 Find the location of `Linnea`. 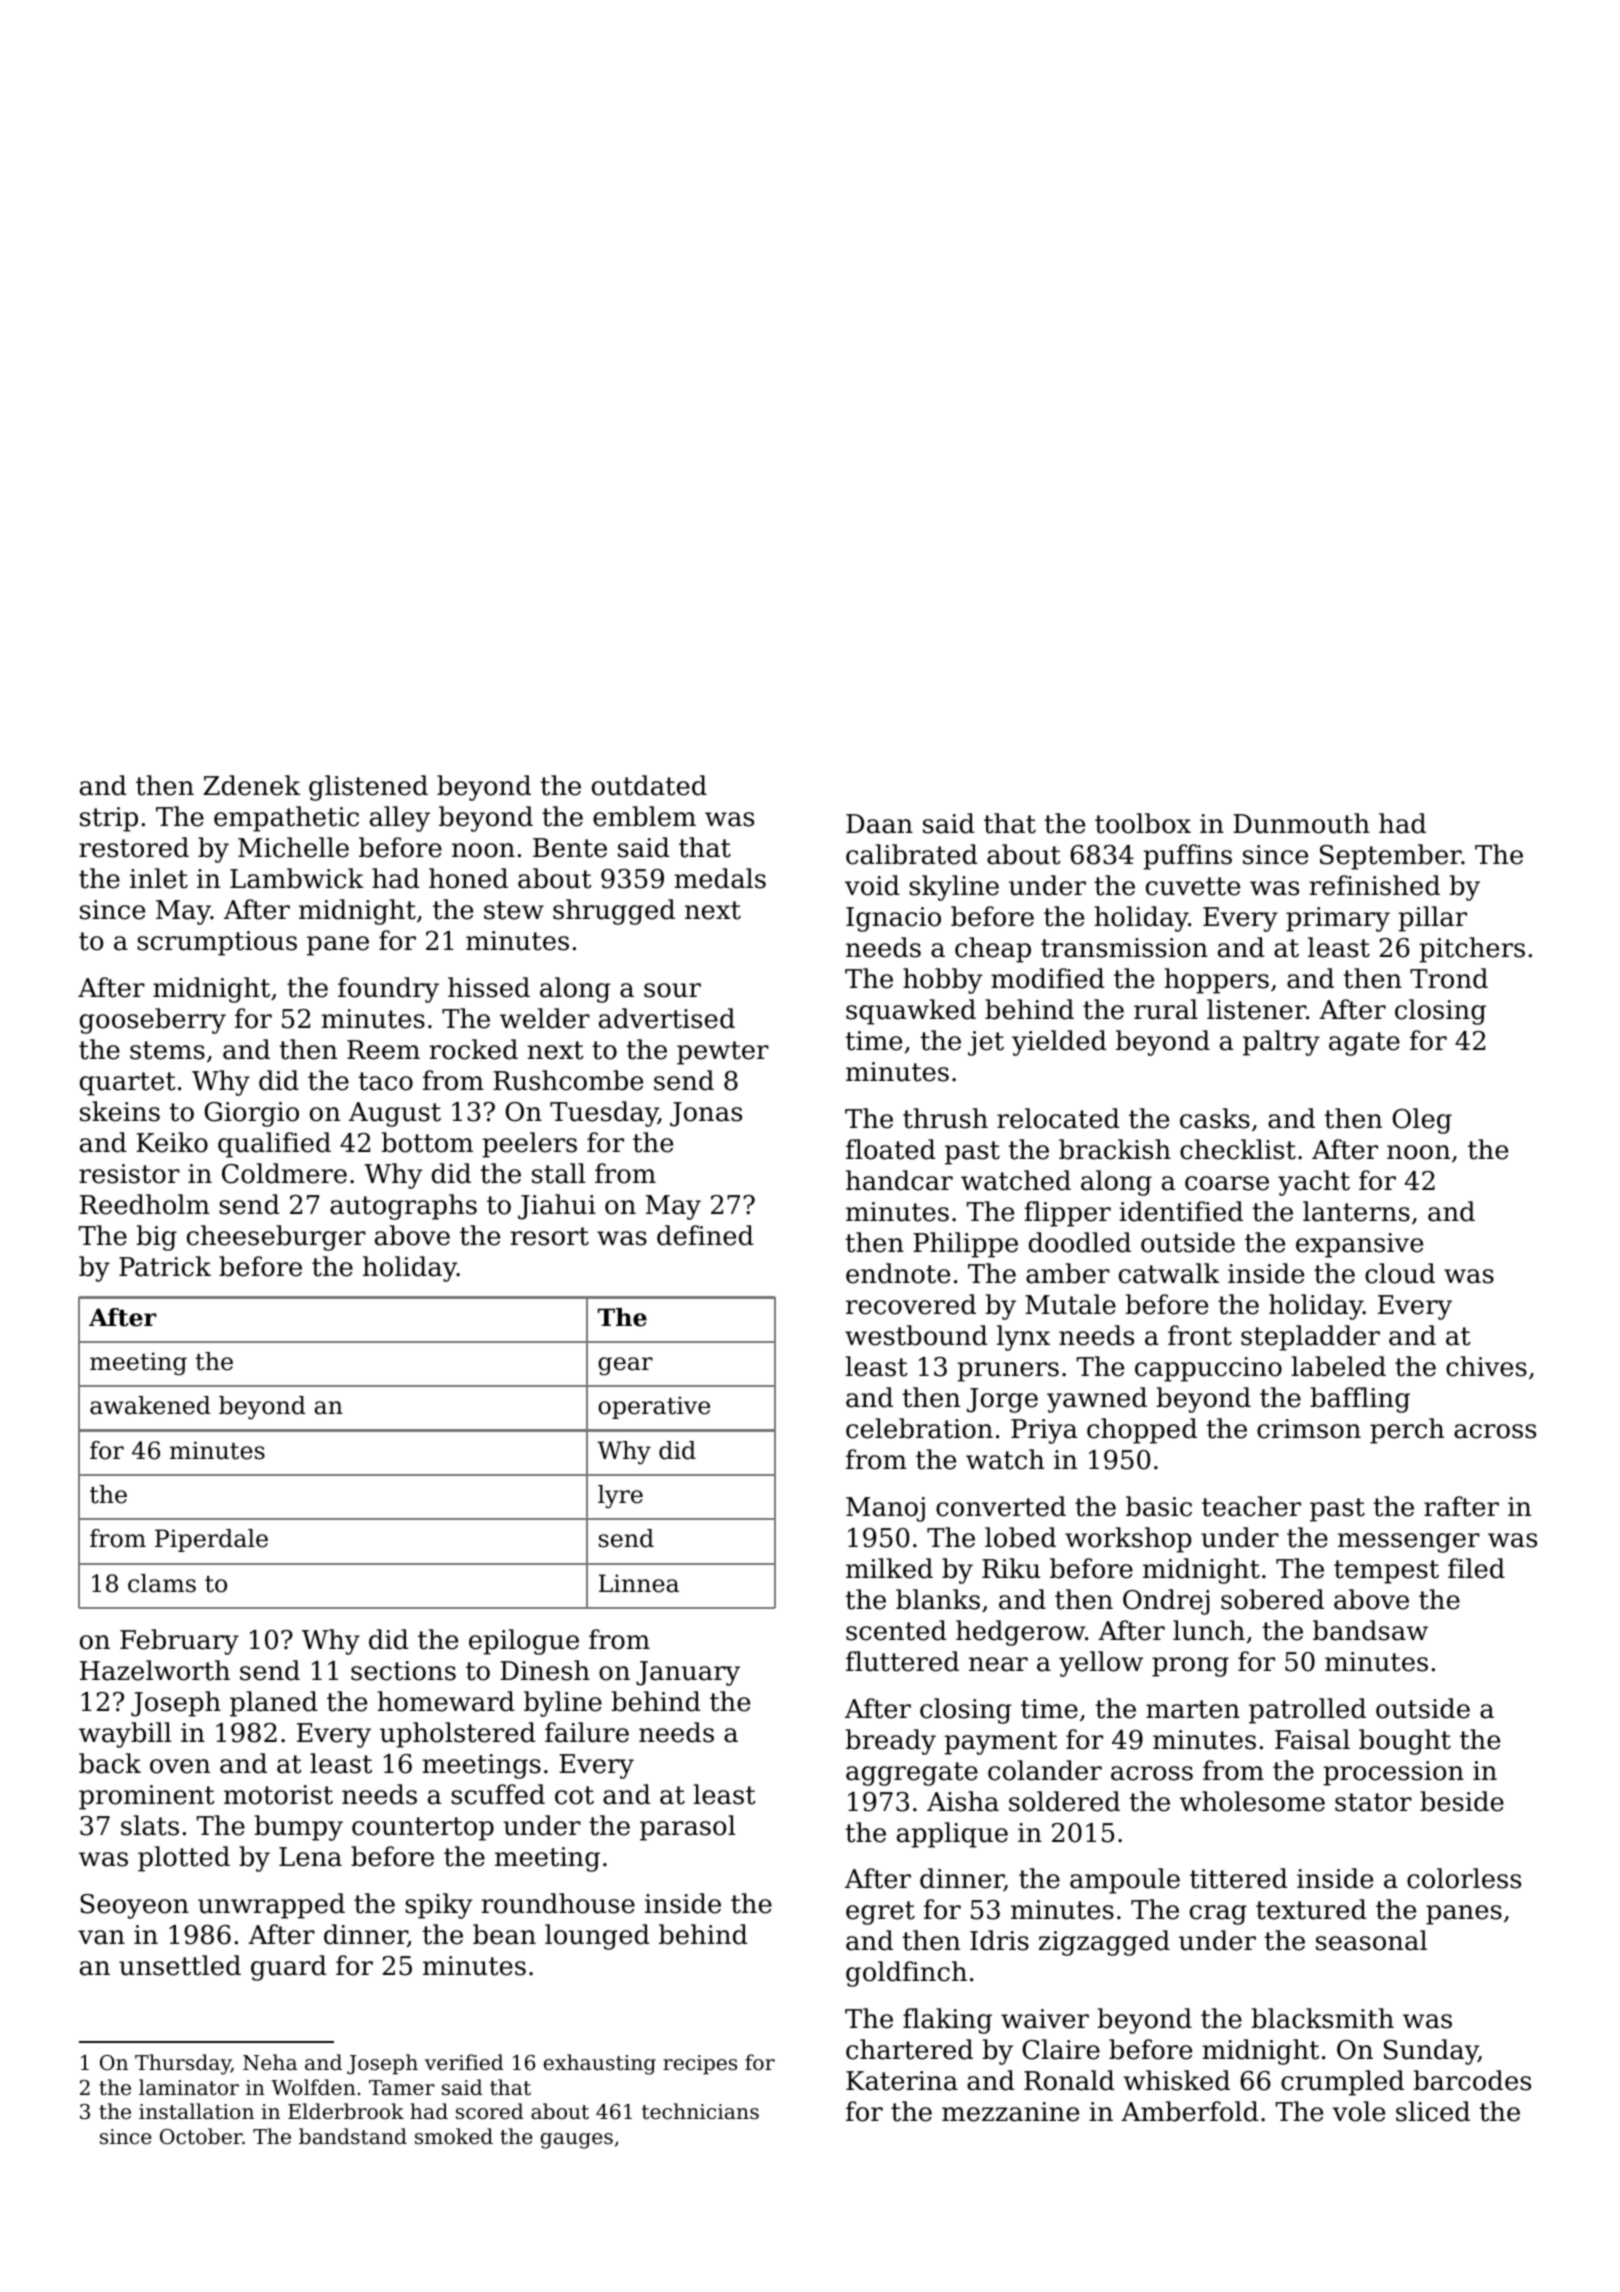

Linnea is located at coordinates (639, 1583).
